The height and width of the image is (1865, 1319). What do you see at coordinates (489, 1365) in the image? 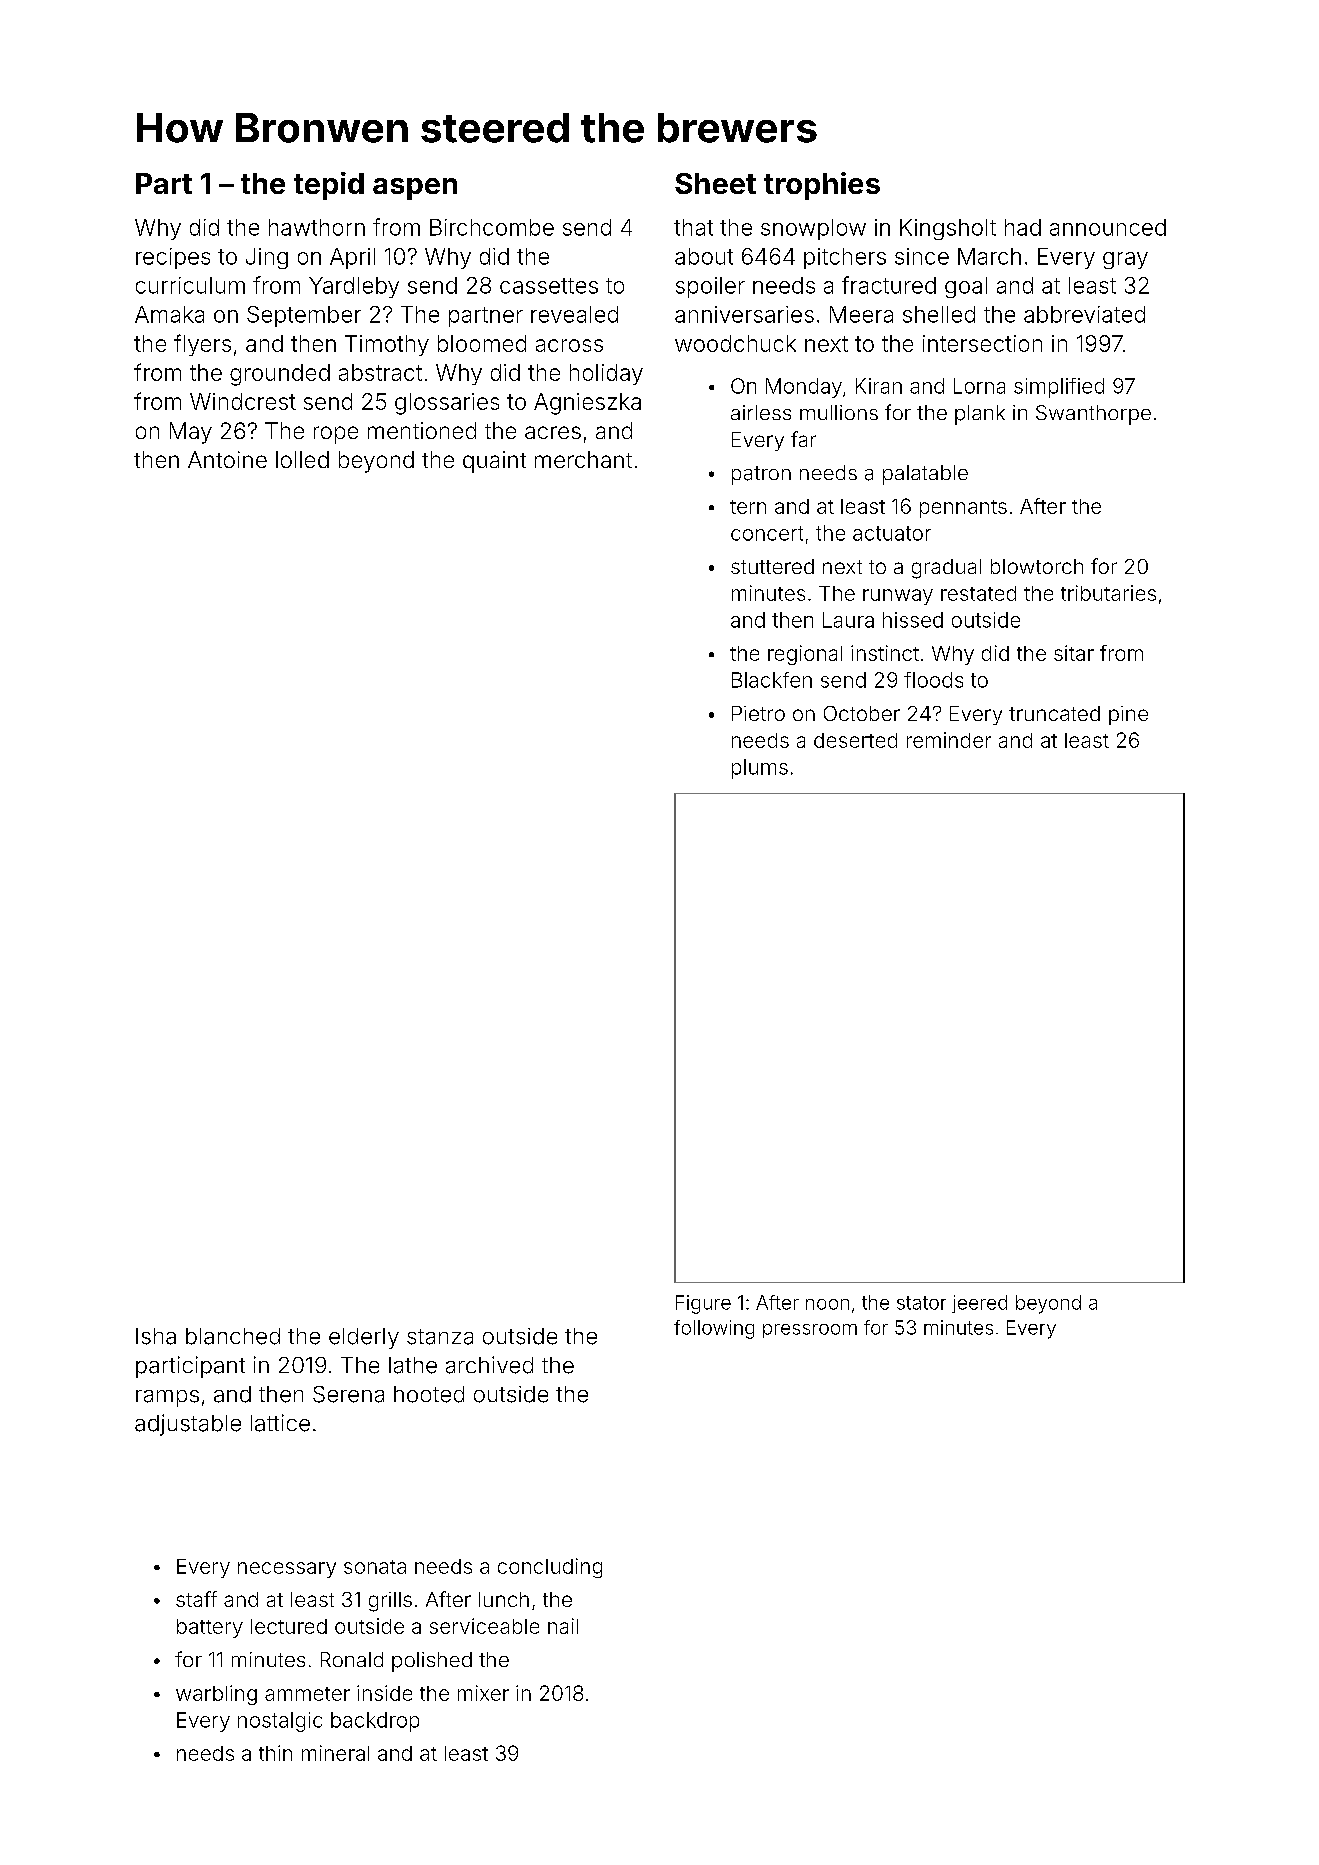
I see `archived` at bounding box center [489, 1365].
